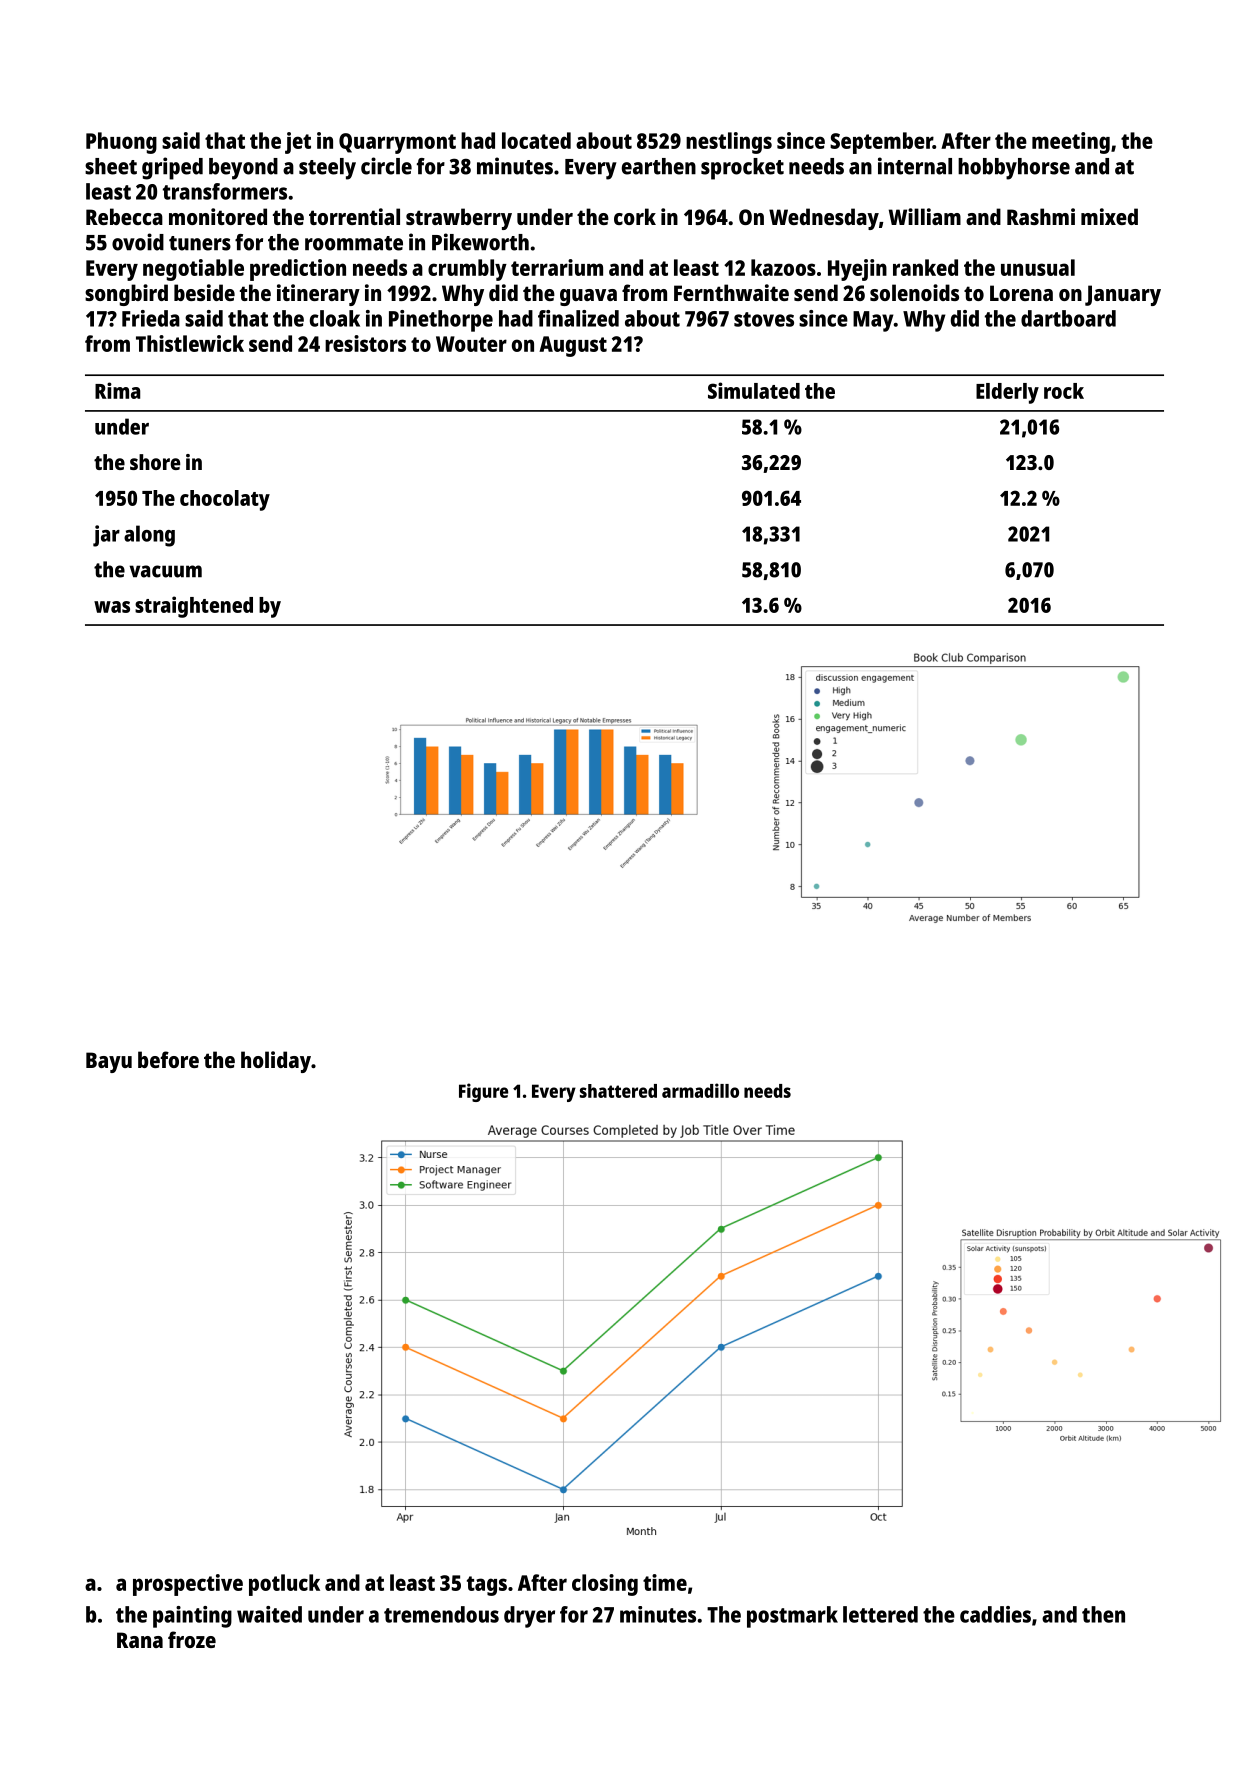 The height and width of the screenshot is (1766, 1249). I want to click on caddies, so click(995, 1614).
